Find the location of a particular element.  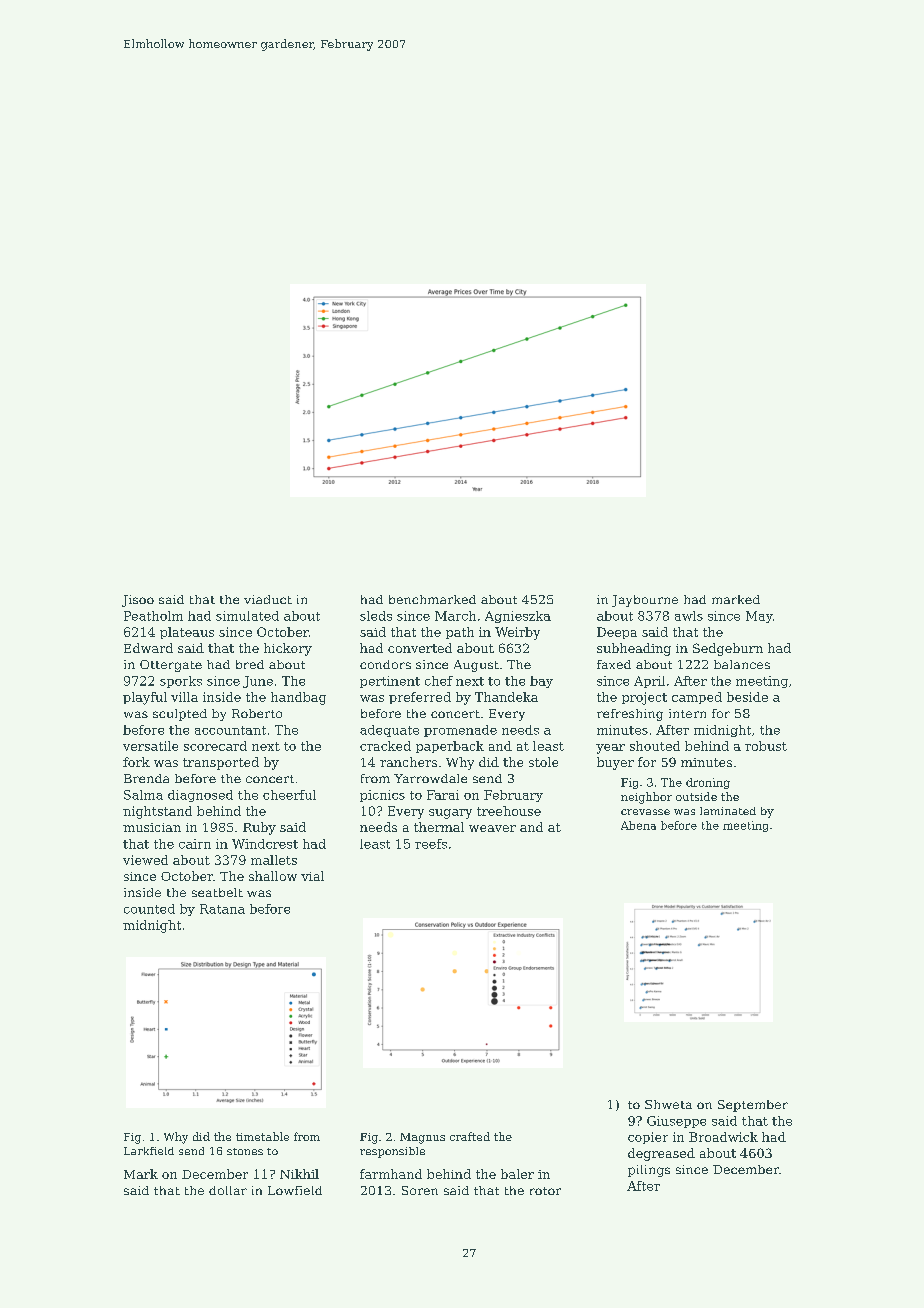

Ottergate is located at coordinates (171, 666).
